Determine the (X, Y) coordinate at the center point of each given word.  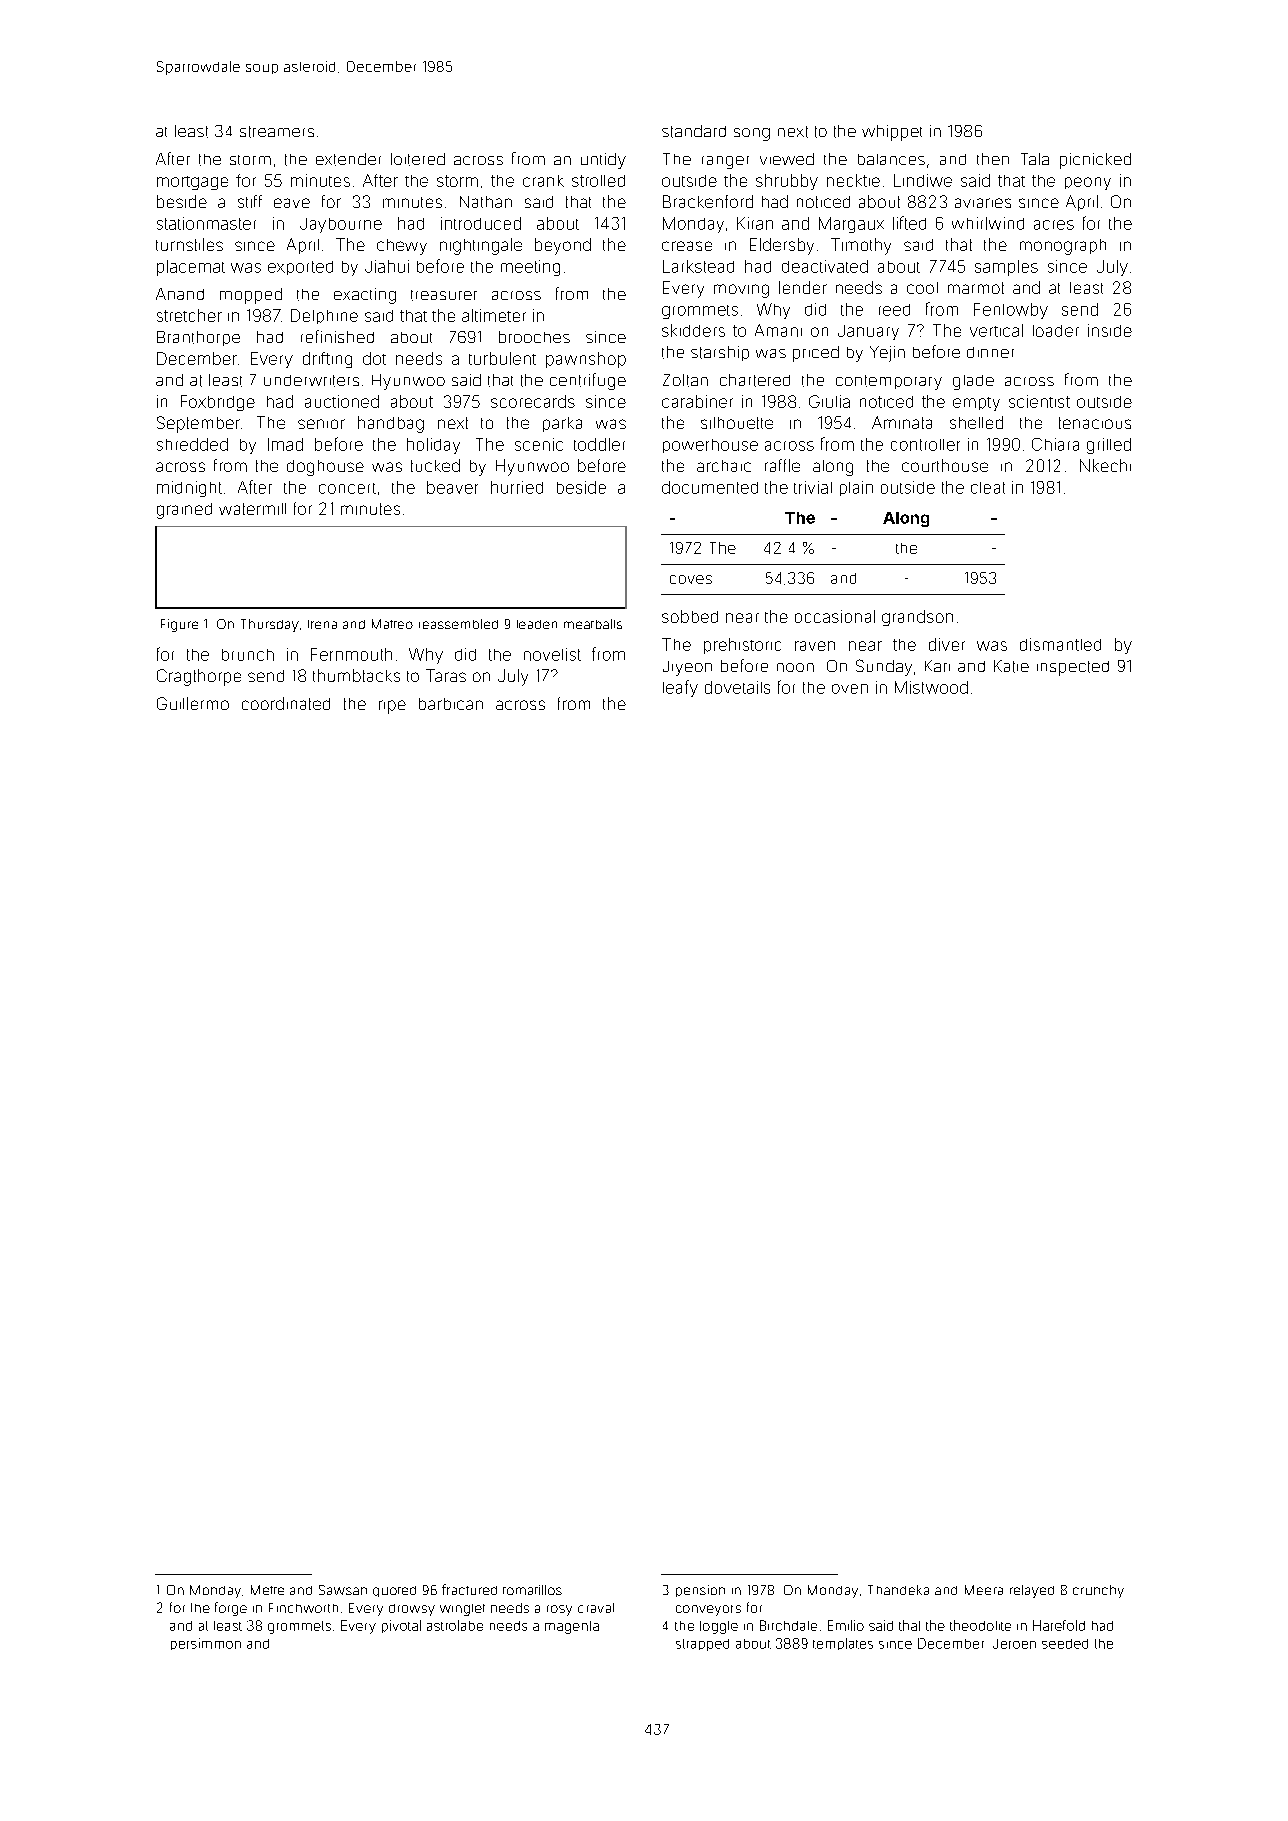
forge (231, 1609)
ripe (392, 707)
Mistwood (931, 687)
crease (687, 246)
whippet (892, 133)
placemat (191, 268)
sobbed (690, 616)
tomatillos (532, 1590)
